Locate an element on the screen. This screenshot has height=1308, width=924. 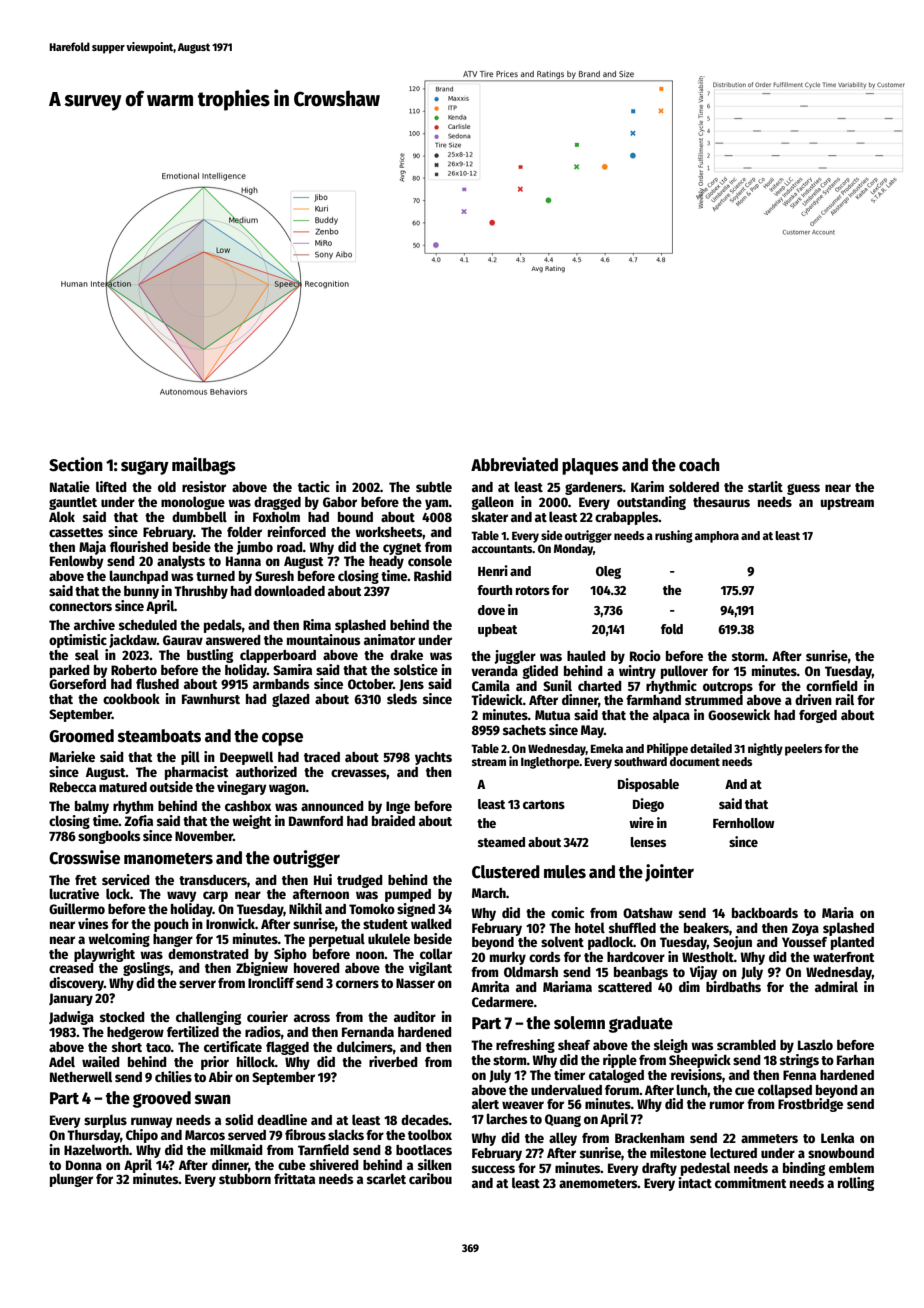
admiral is located at coordinates (836, 986).
